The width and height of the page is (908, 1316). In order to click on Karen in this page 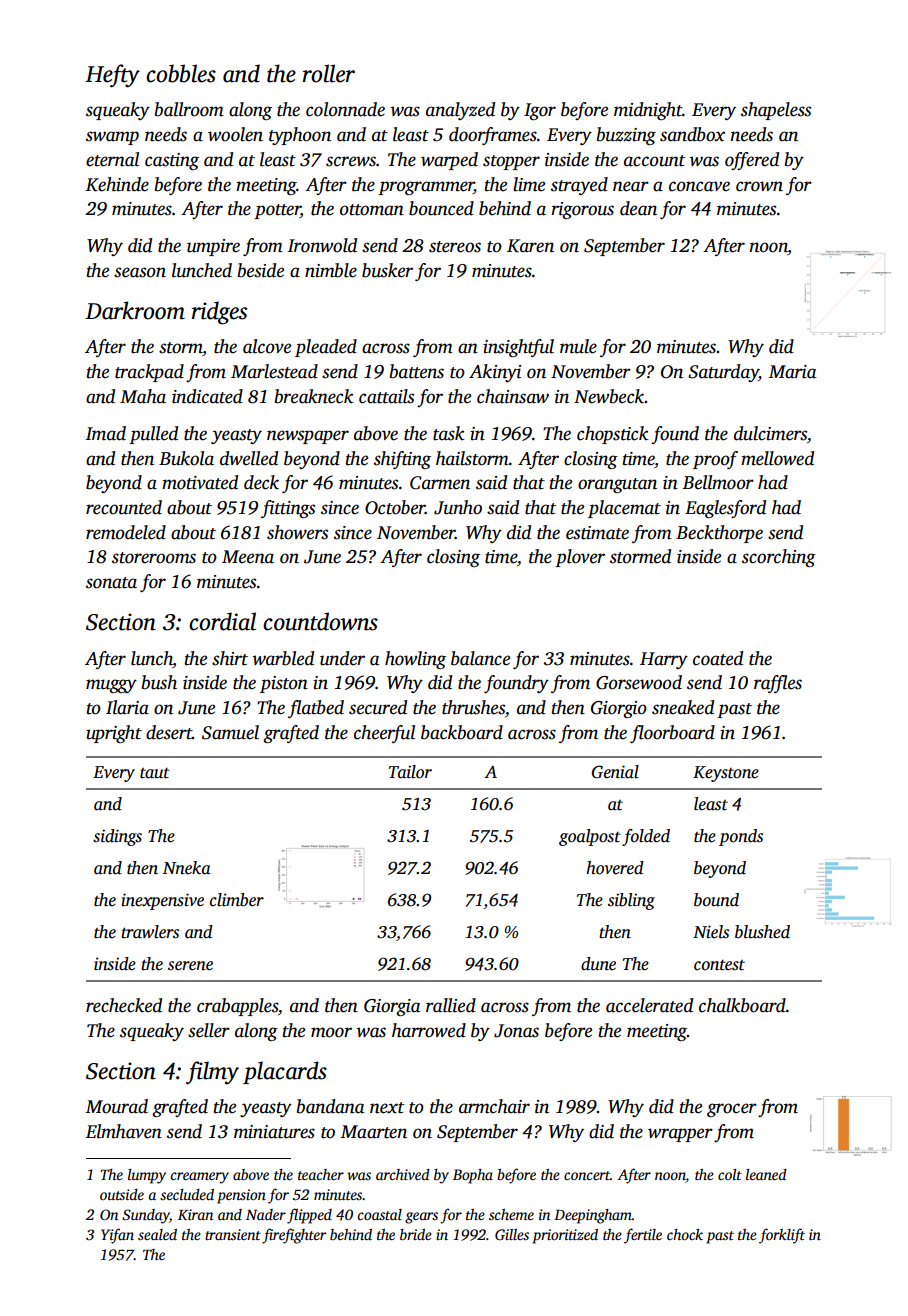, I will do `click(530, 246)`.
